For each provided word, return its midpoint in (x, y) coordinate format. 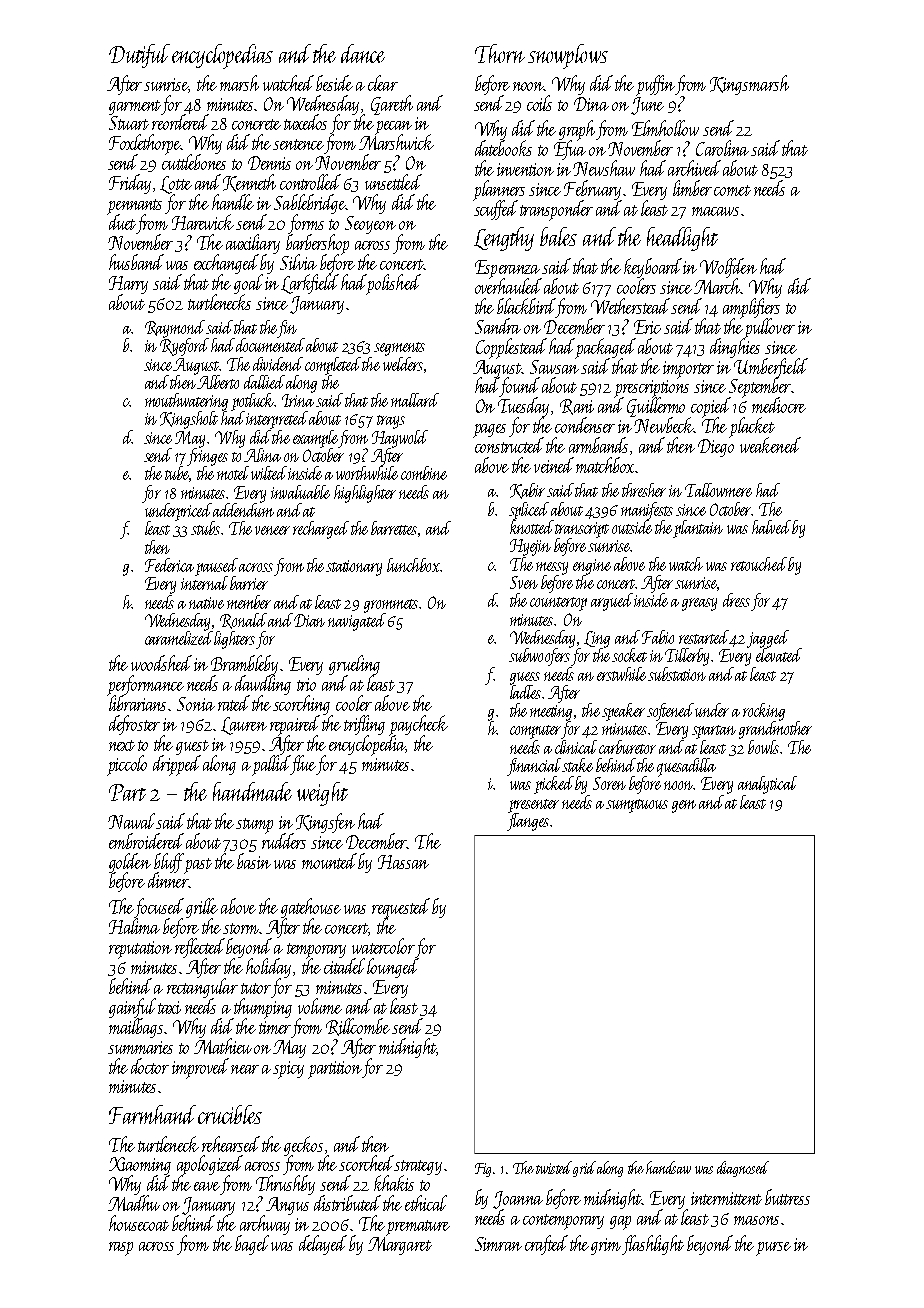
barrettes (394, 528)
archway (265, 1225)
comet (732, 190)
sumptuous (637, 806)
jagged (768, 639)
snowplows (568, 56)
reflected (200, 948)
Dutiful (139, 56)
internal (204, 583)
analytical (767, 785)
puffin (655, 85)
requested (401, 908)
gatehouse (311, 908)
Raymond (175, 329)
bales (558, 236)
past (198, 866)
